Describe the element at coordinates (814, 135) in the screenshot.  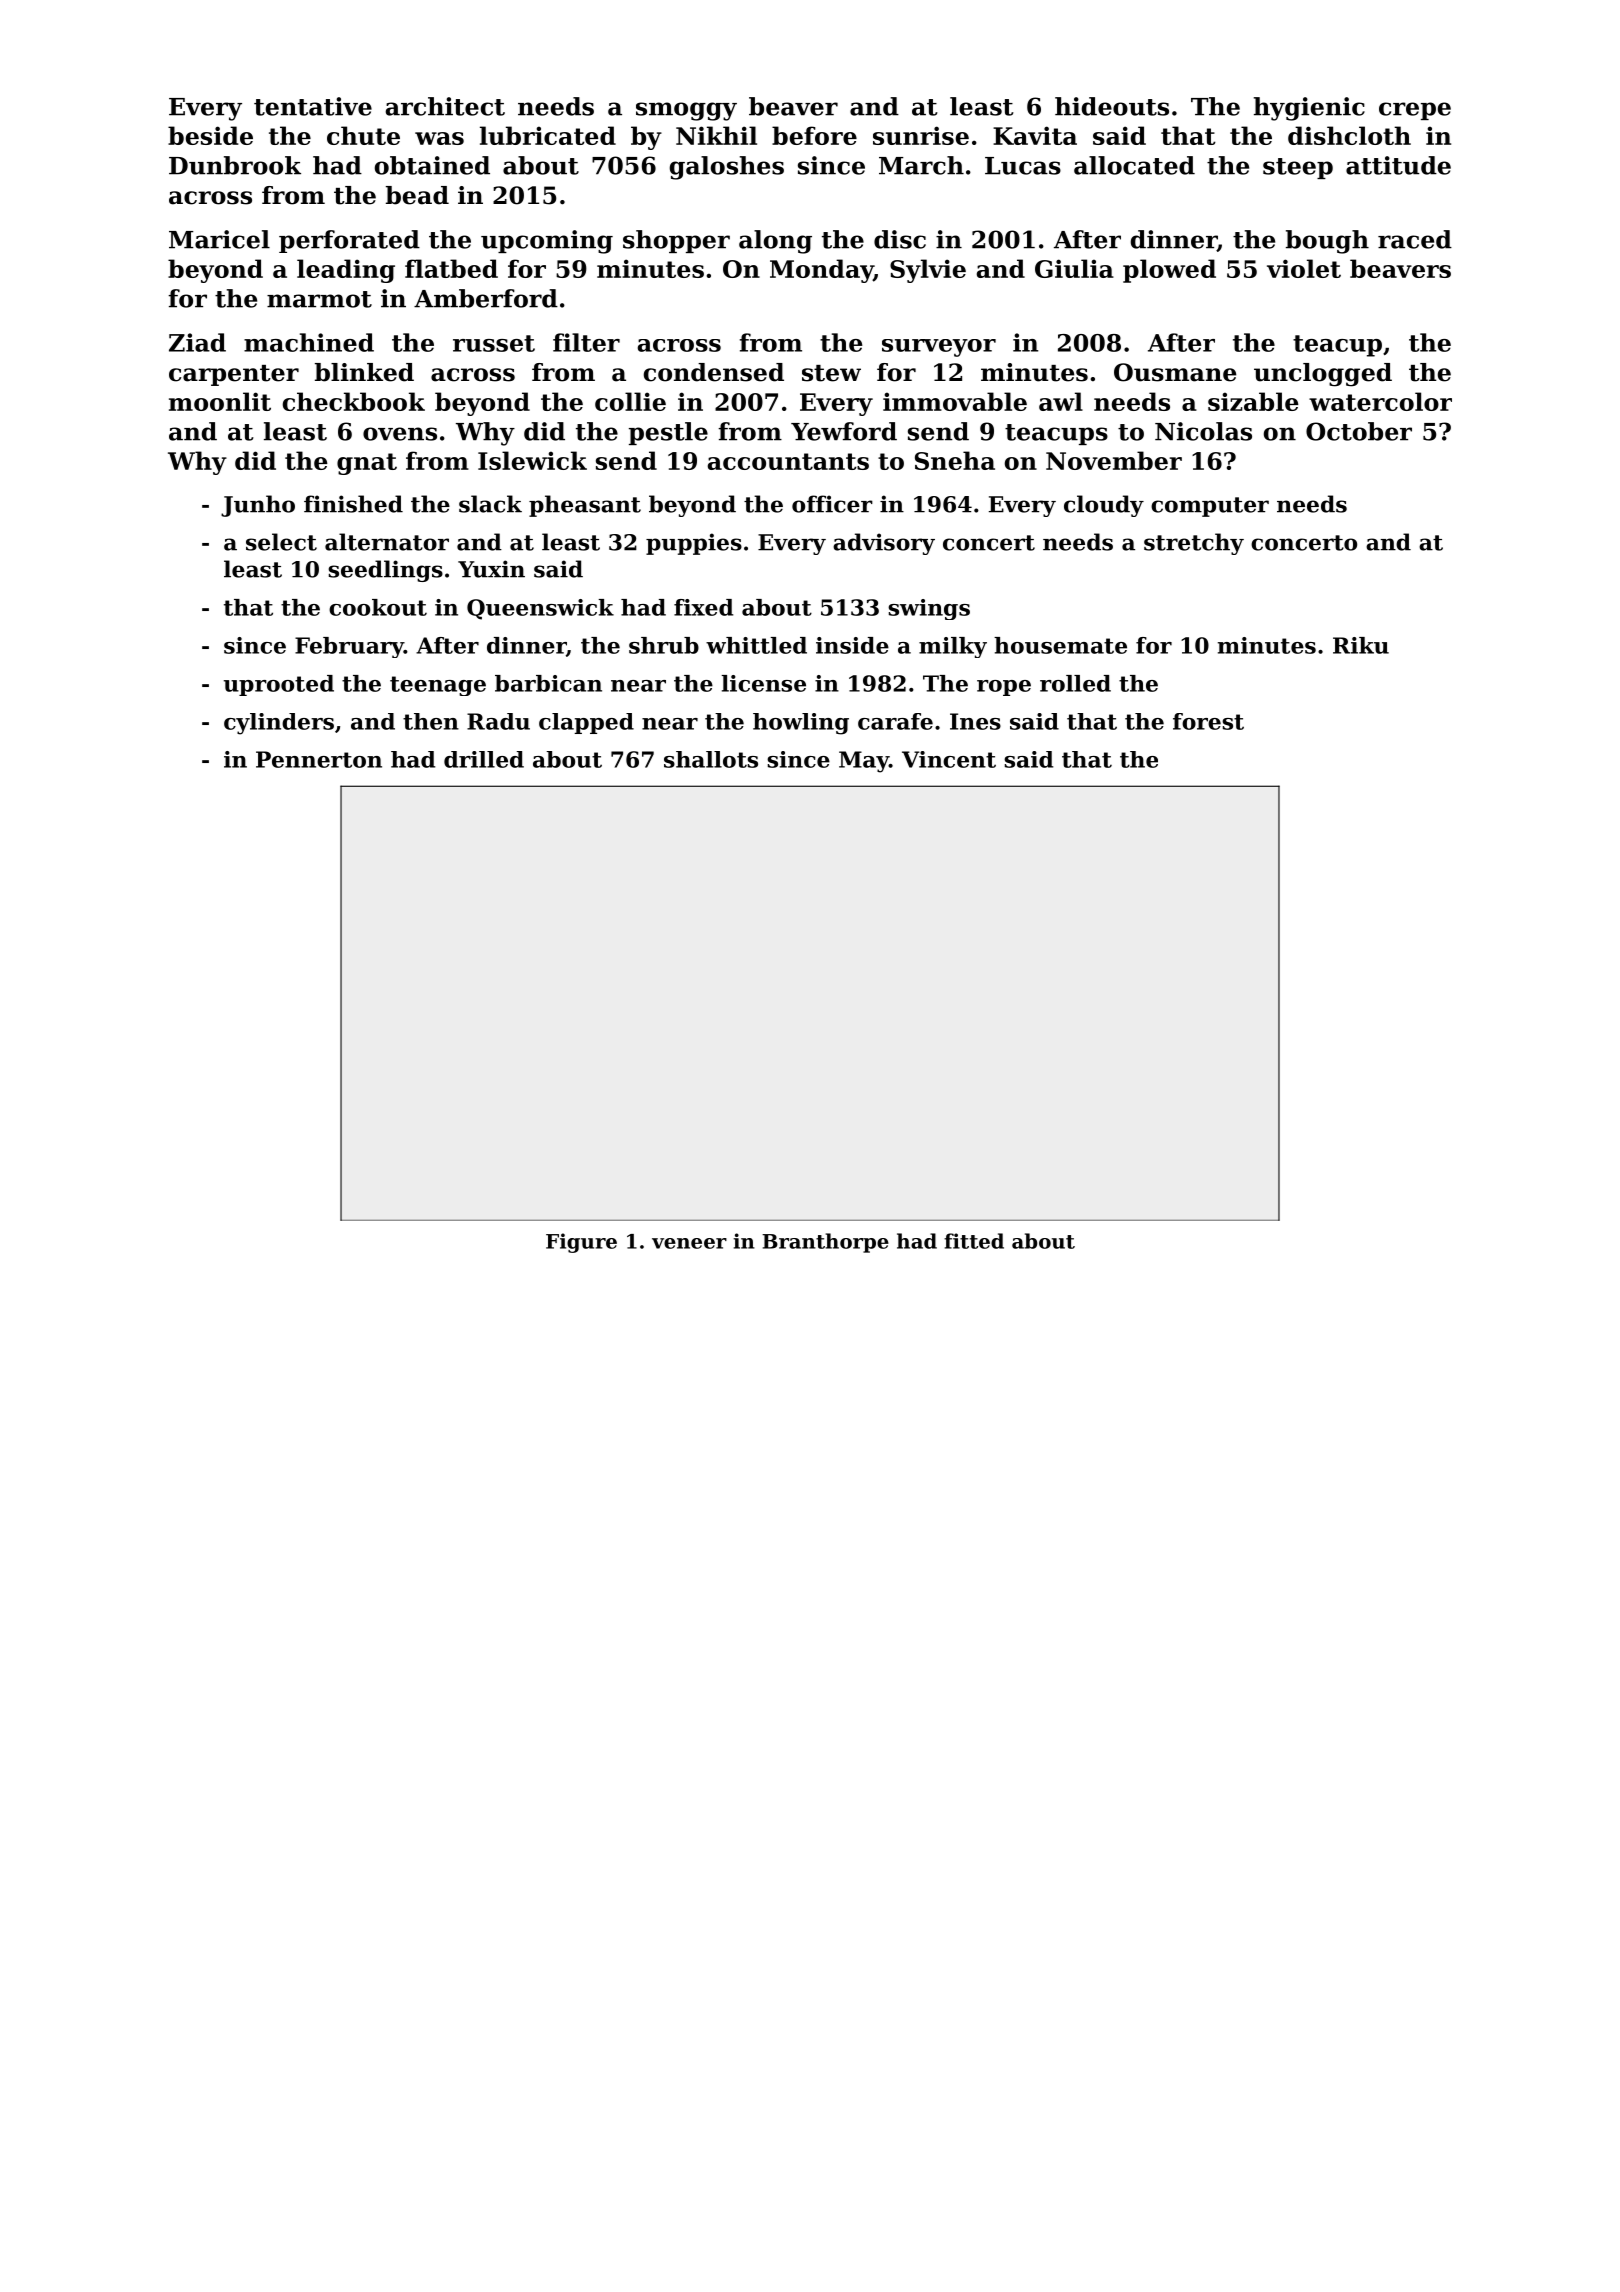
I see `before` at that location.
